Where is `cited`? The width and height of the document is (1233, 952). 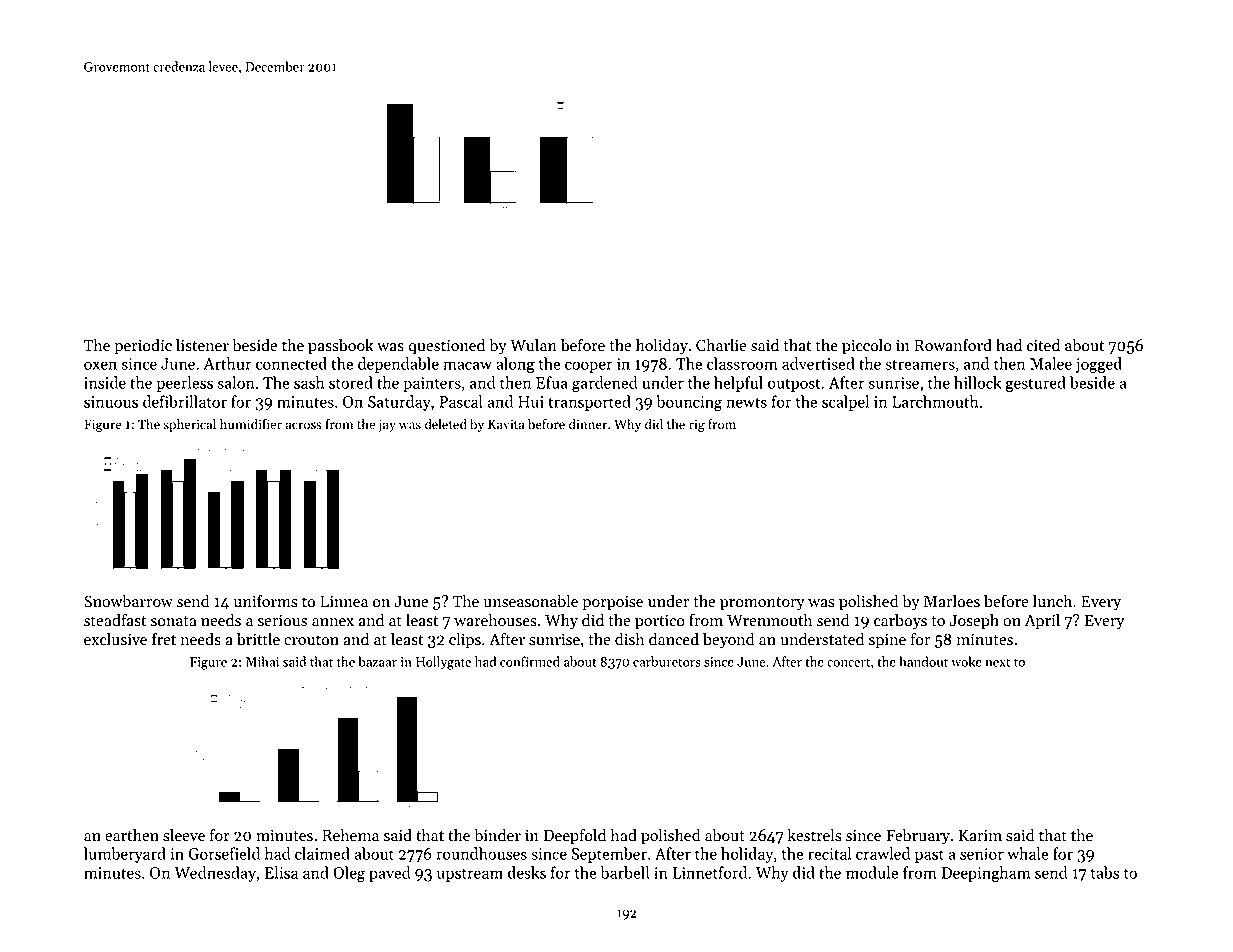 cited is located at coordinates (1043, 345).
